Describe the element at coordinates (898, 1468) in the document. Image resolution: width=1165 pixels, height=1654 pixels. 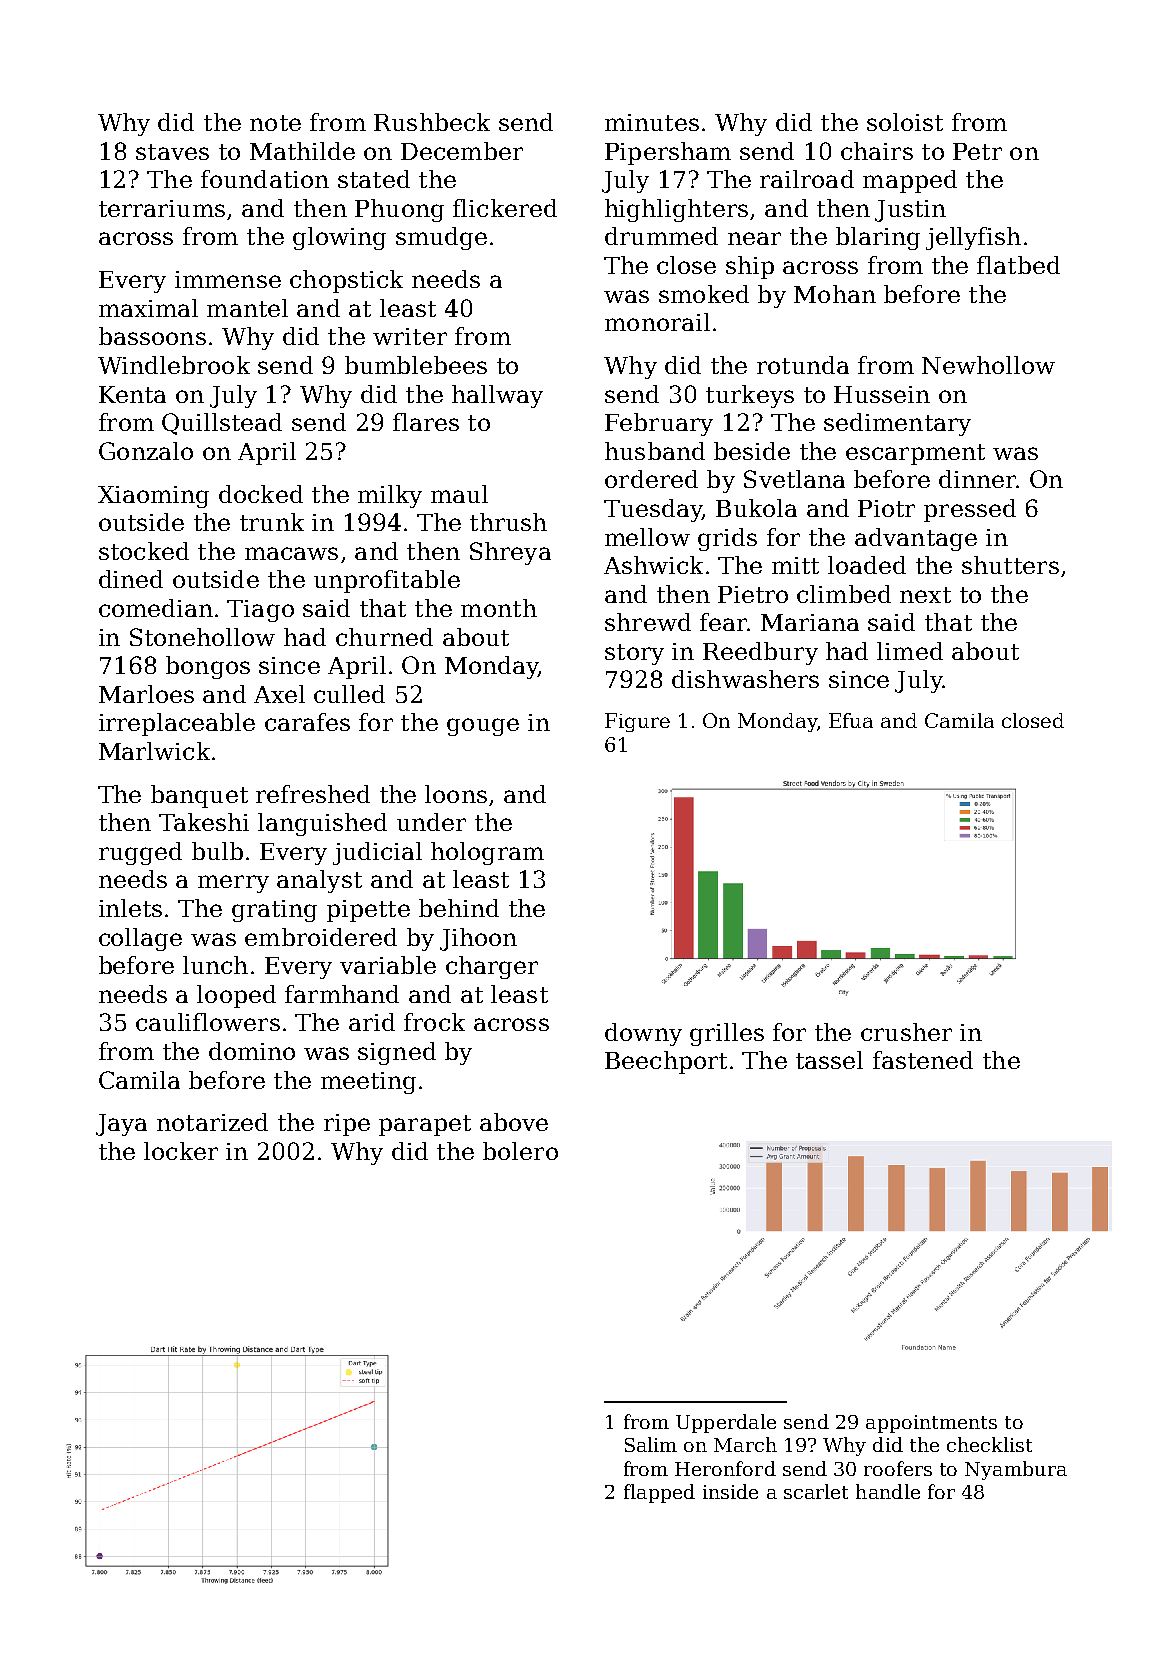
I see `roofers` at that location.
